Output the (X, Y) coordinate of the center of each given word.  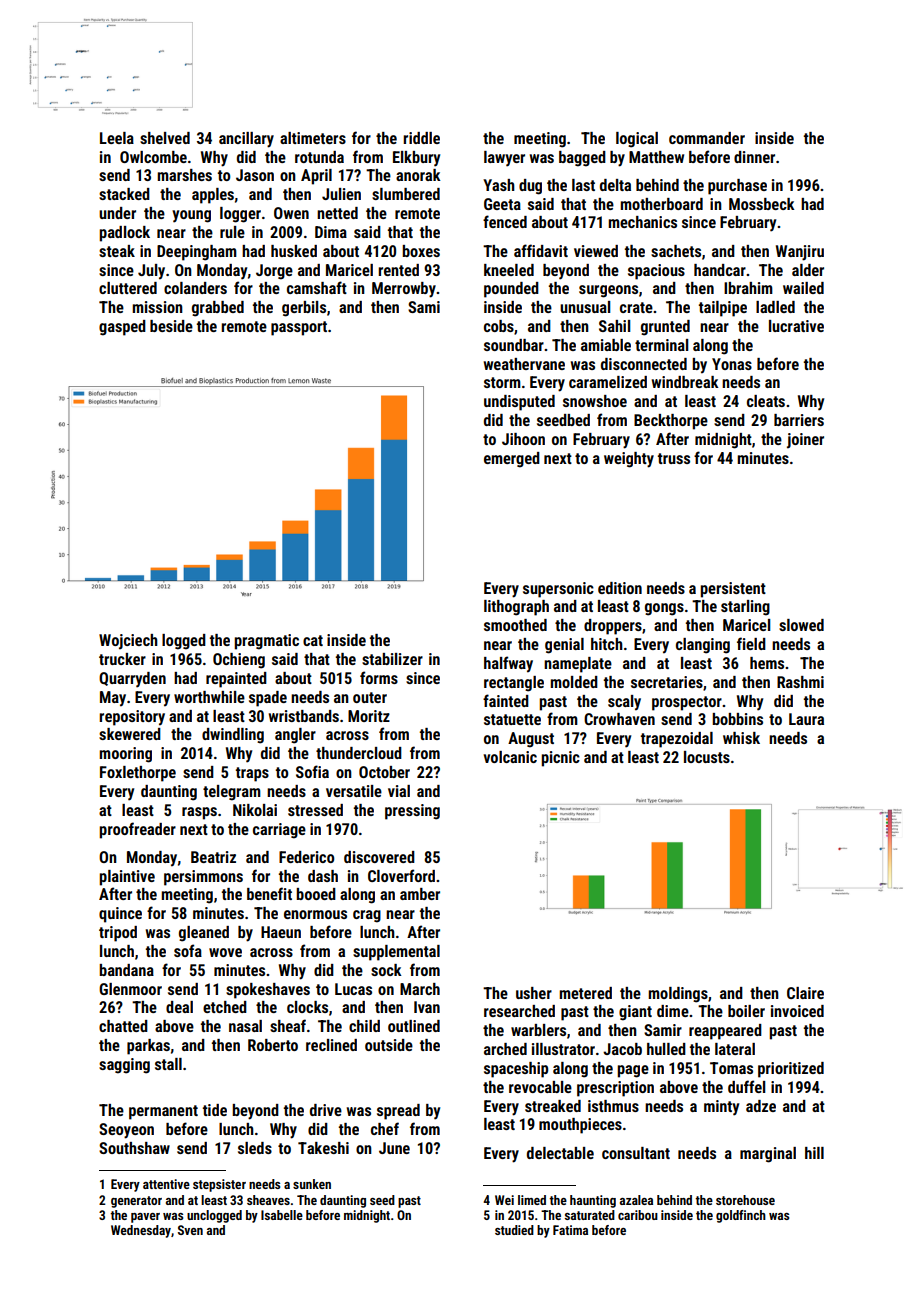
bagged (582, 159)
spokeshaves (268, 991)
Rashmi (800, 682)
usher (534, 993)
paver (145, 1218)
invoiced (797, 1011)
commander (707, 138)
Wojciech (128, 642)
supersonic (558, 590)
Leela (117, 138)
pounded (511, 290)
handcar (720, 270)
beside (171, 326)
